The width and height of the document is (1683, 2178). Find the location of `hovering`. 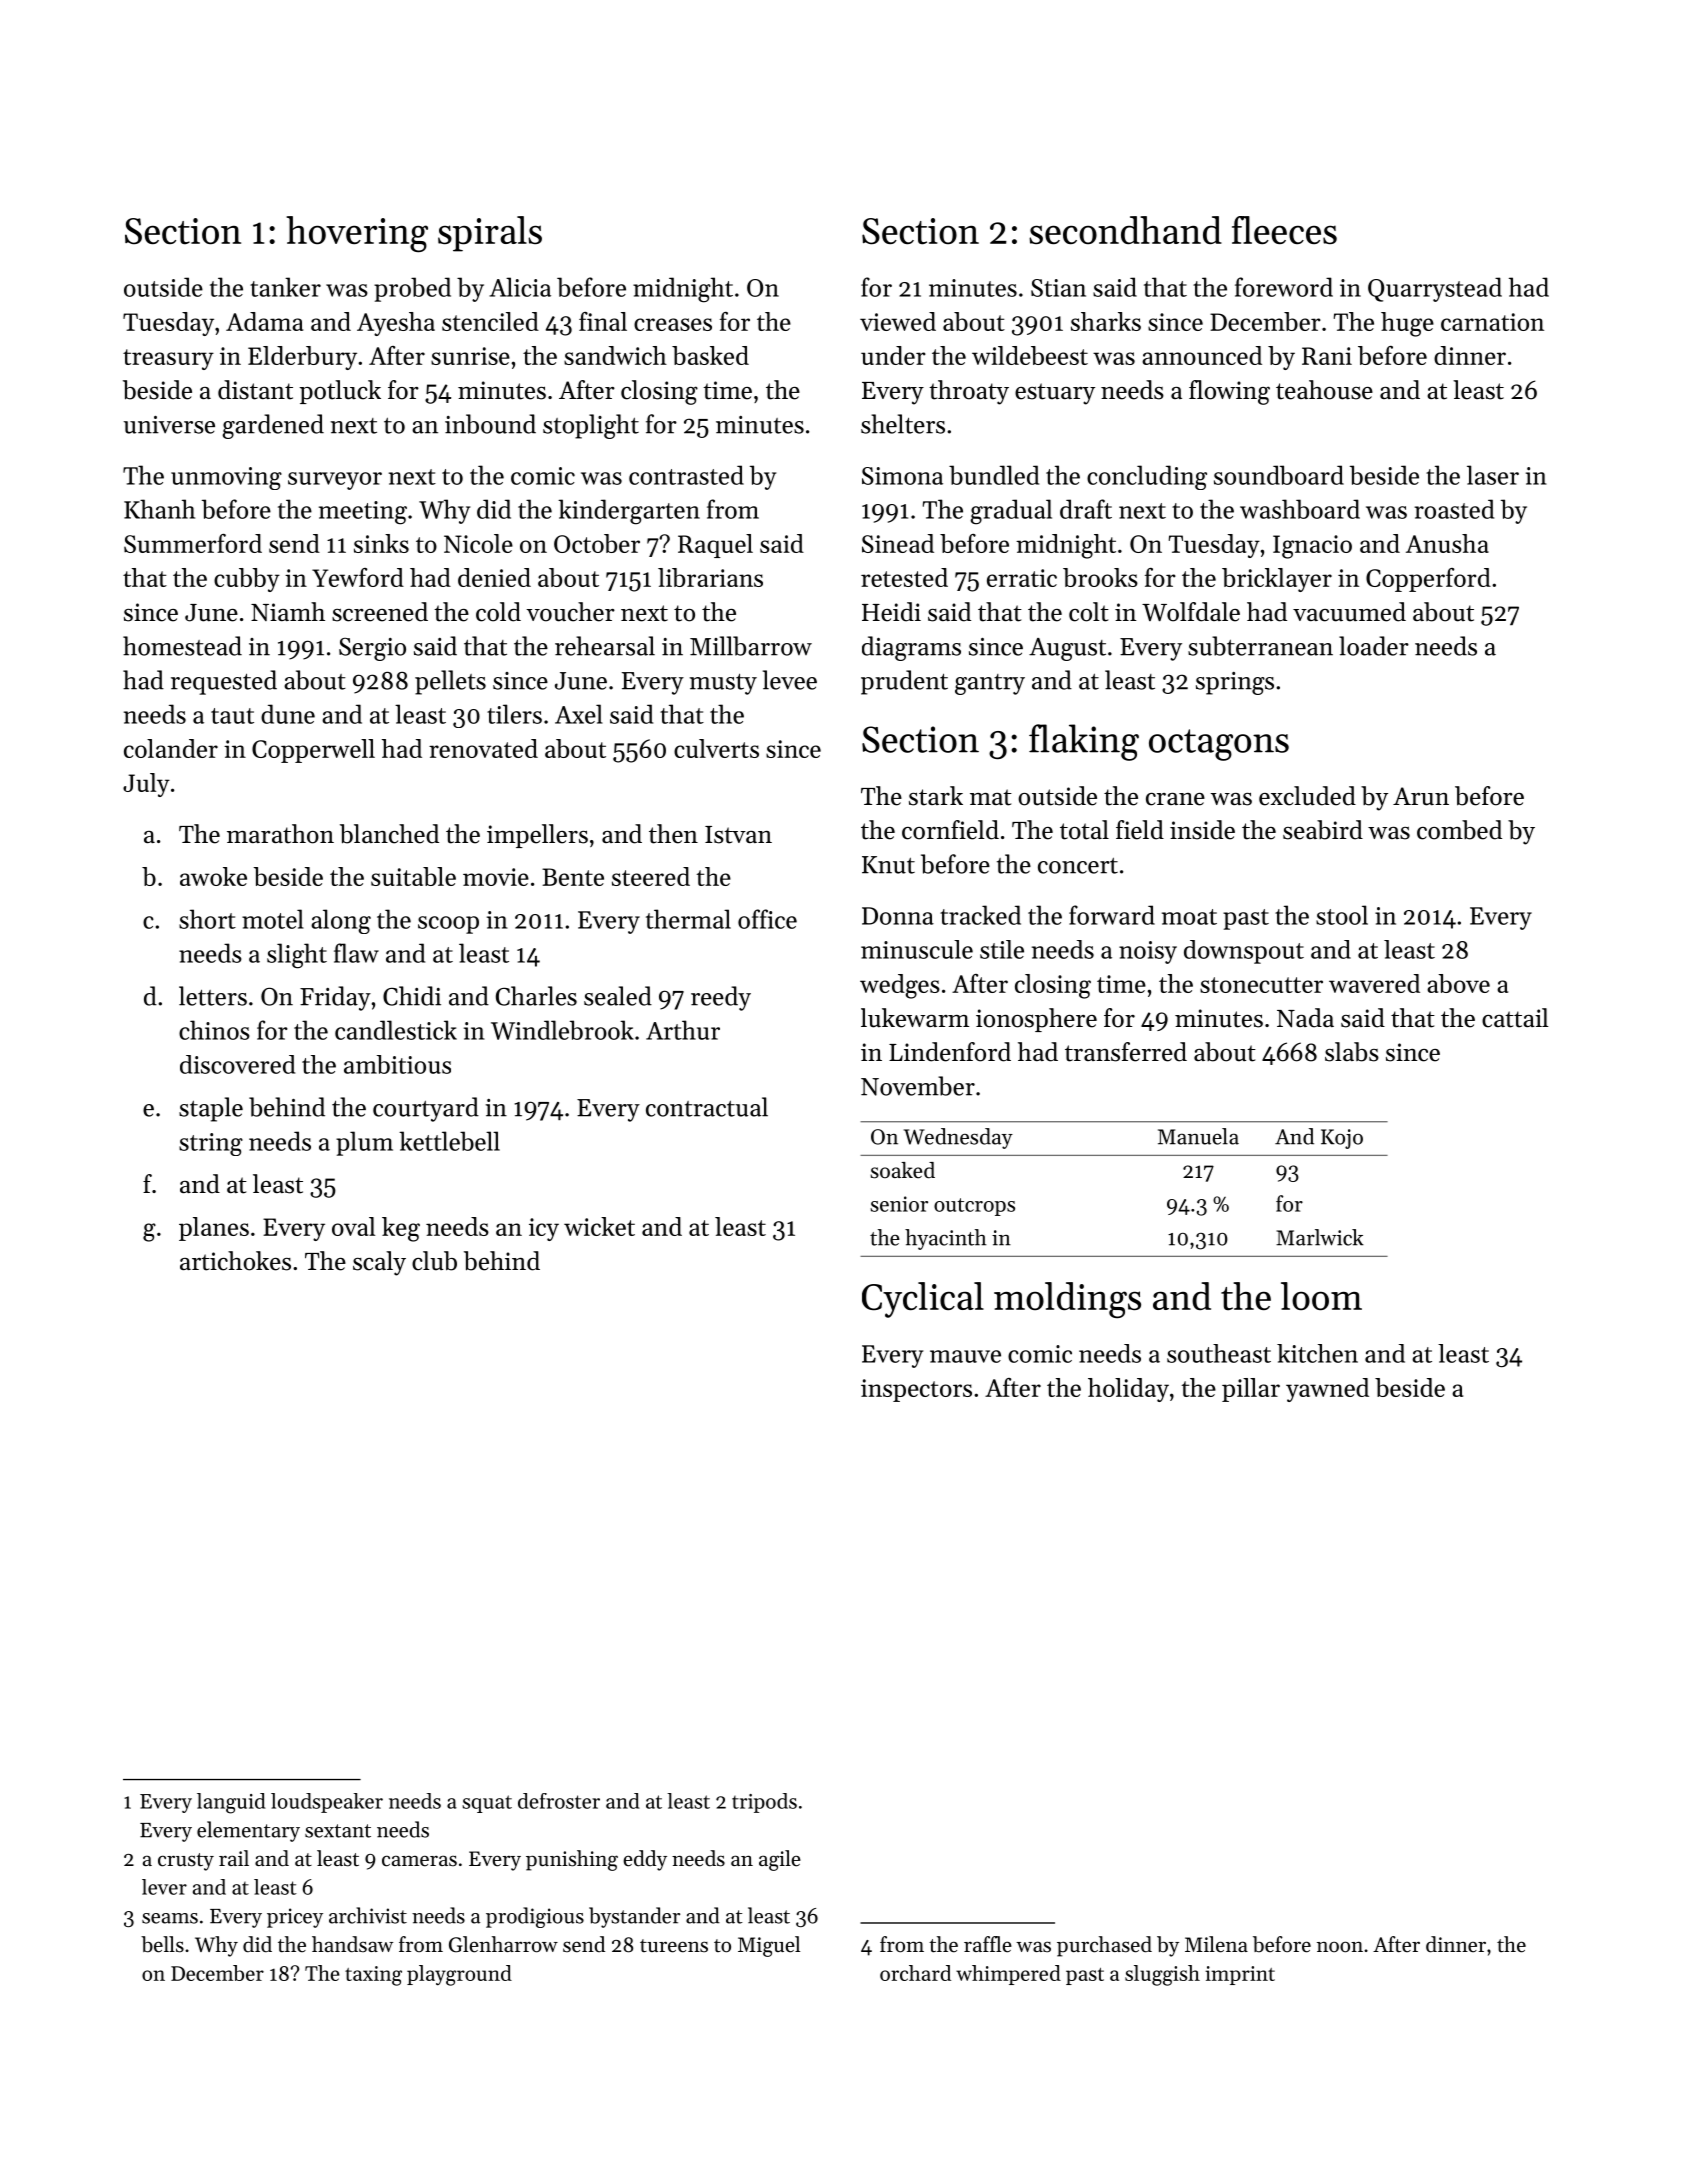

hovering is located at coordinates (357, 234).
